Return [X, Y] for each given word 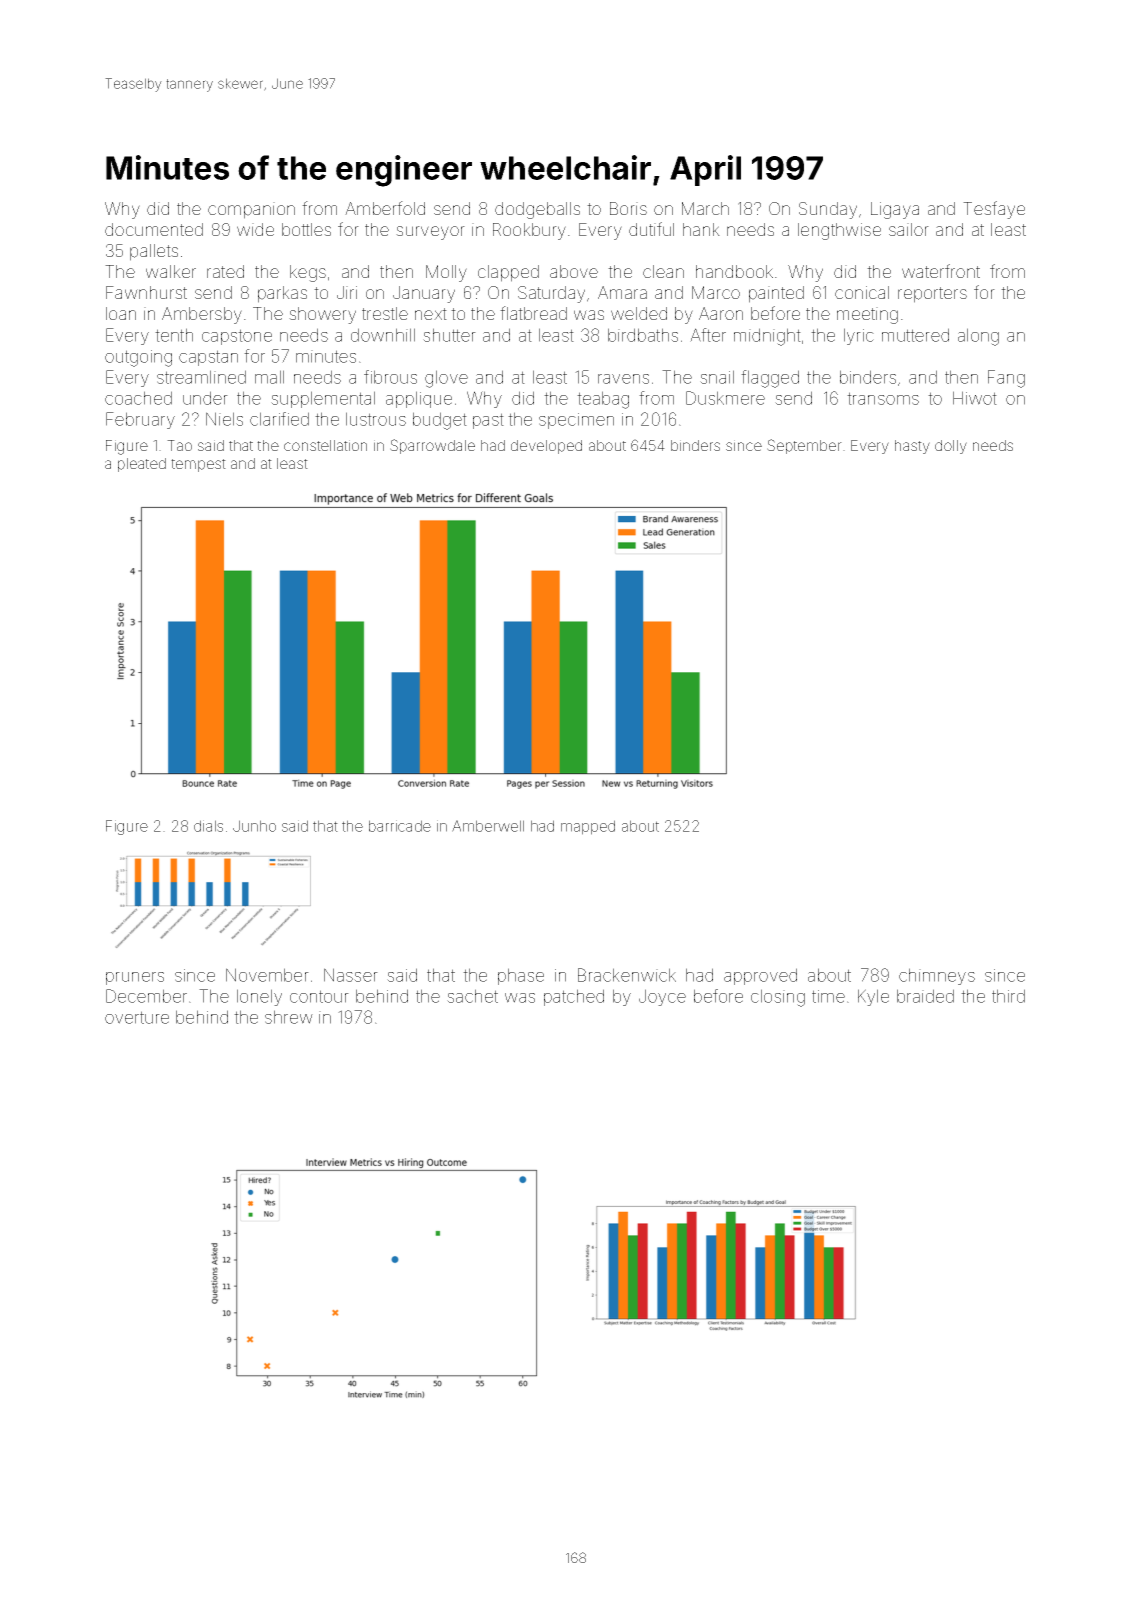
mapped [588, 827]
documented [154, 229]
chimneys [937, 976]
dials [208, 826]
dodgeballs [537, 210]
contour [319, 996]
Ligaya [895, 210]
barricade [400, 826]
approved [760, 976]
